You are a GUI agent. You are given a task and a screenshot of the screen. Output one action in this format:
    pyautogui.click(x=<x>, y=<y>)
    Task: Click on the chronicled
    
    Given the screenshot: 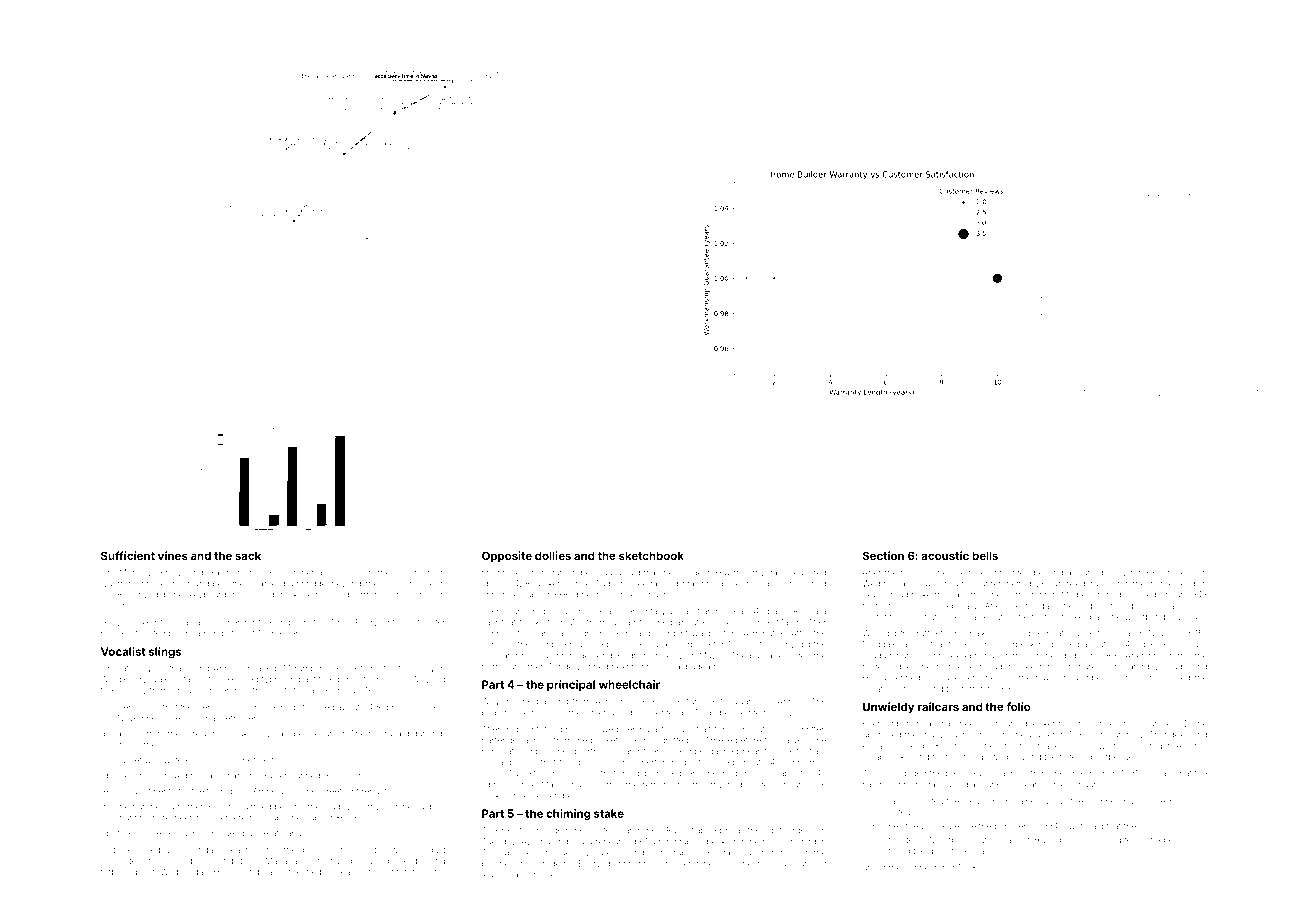 What is the action you would take?
    pyautogui.click(x=503, y=594)
